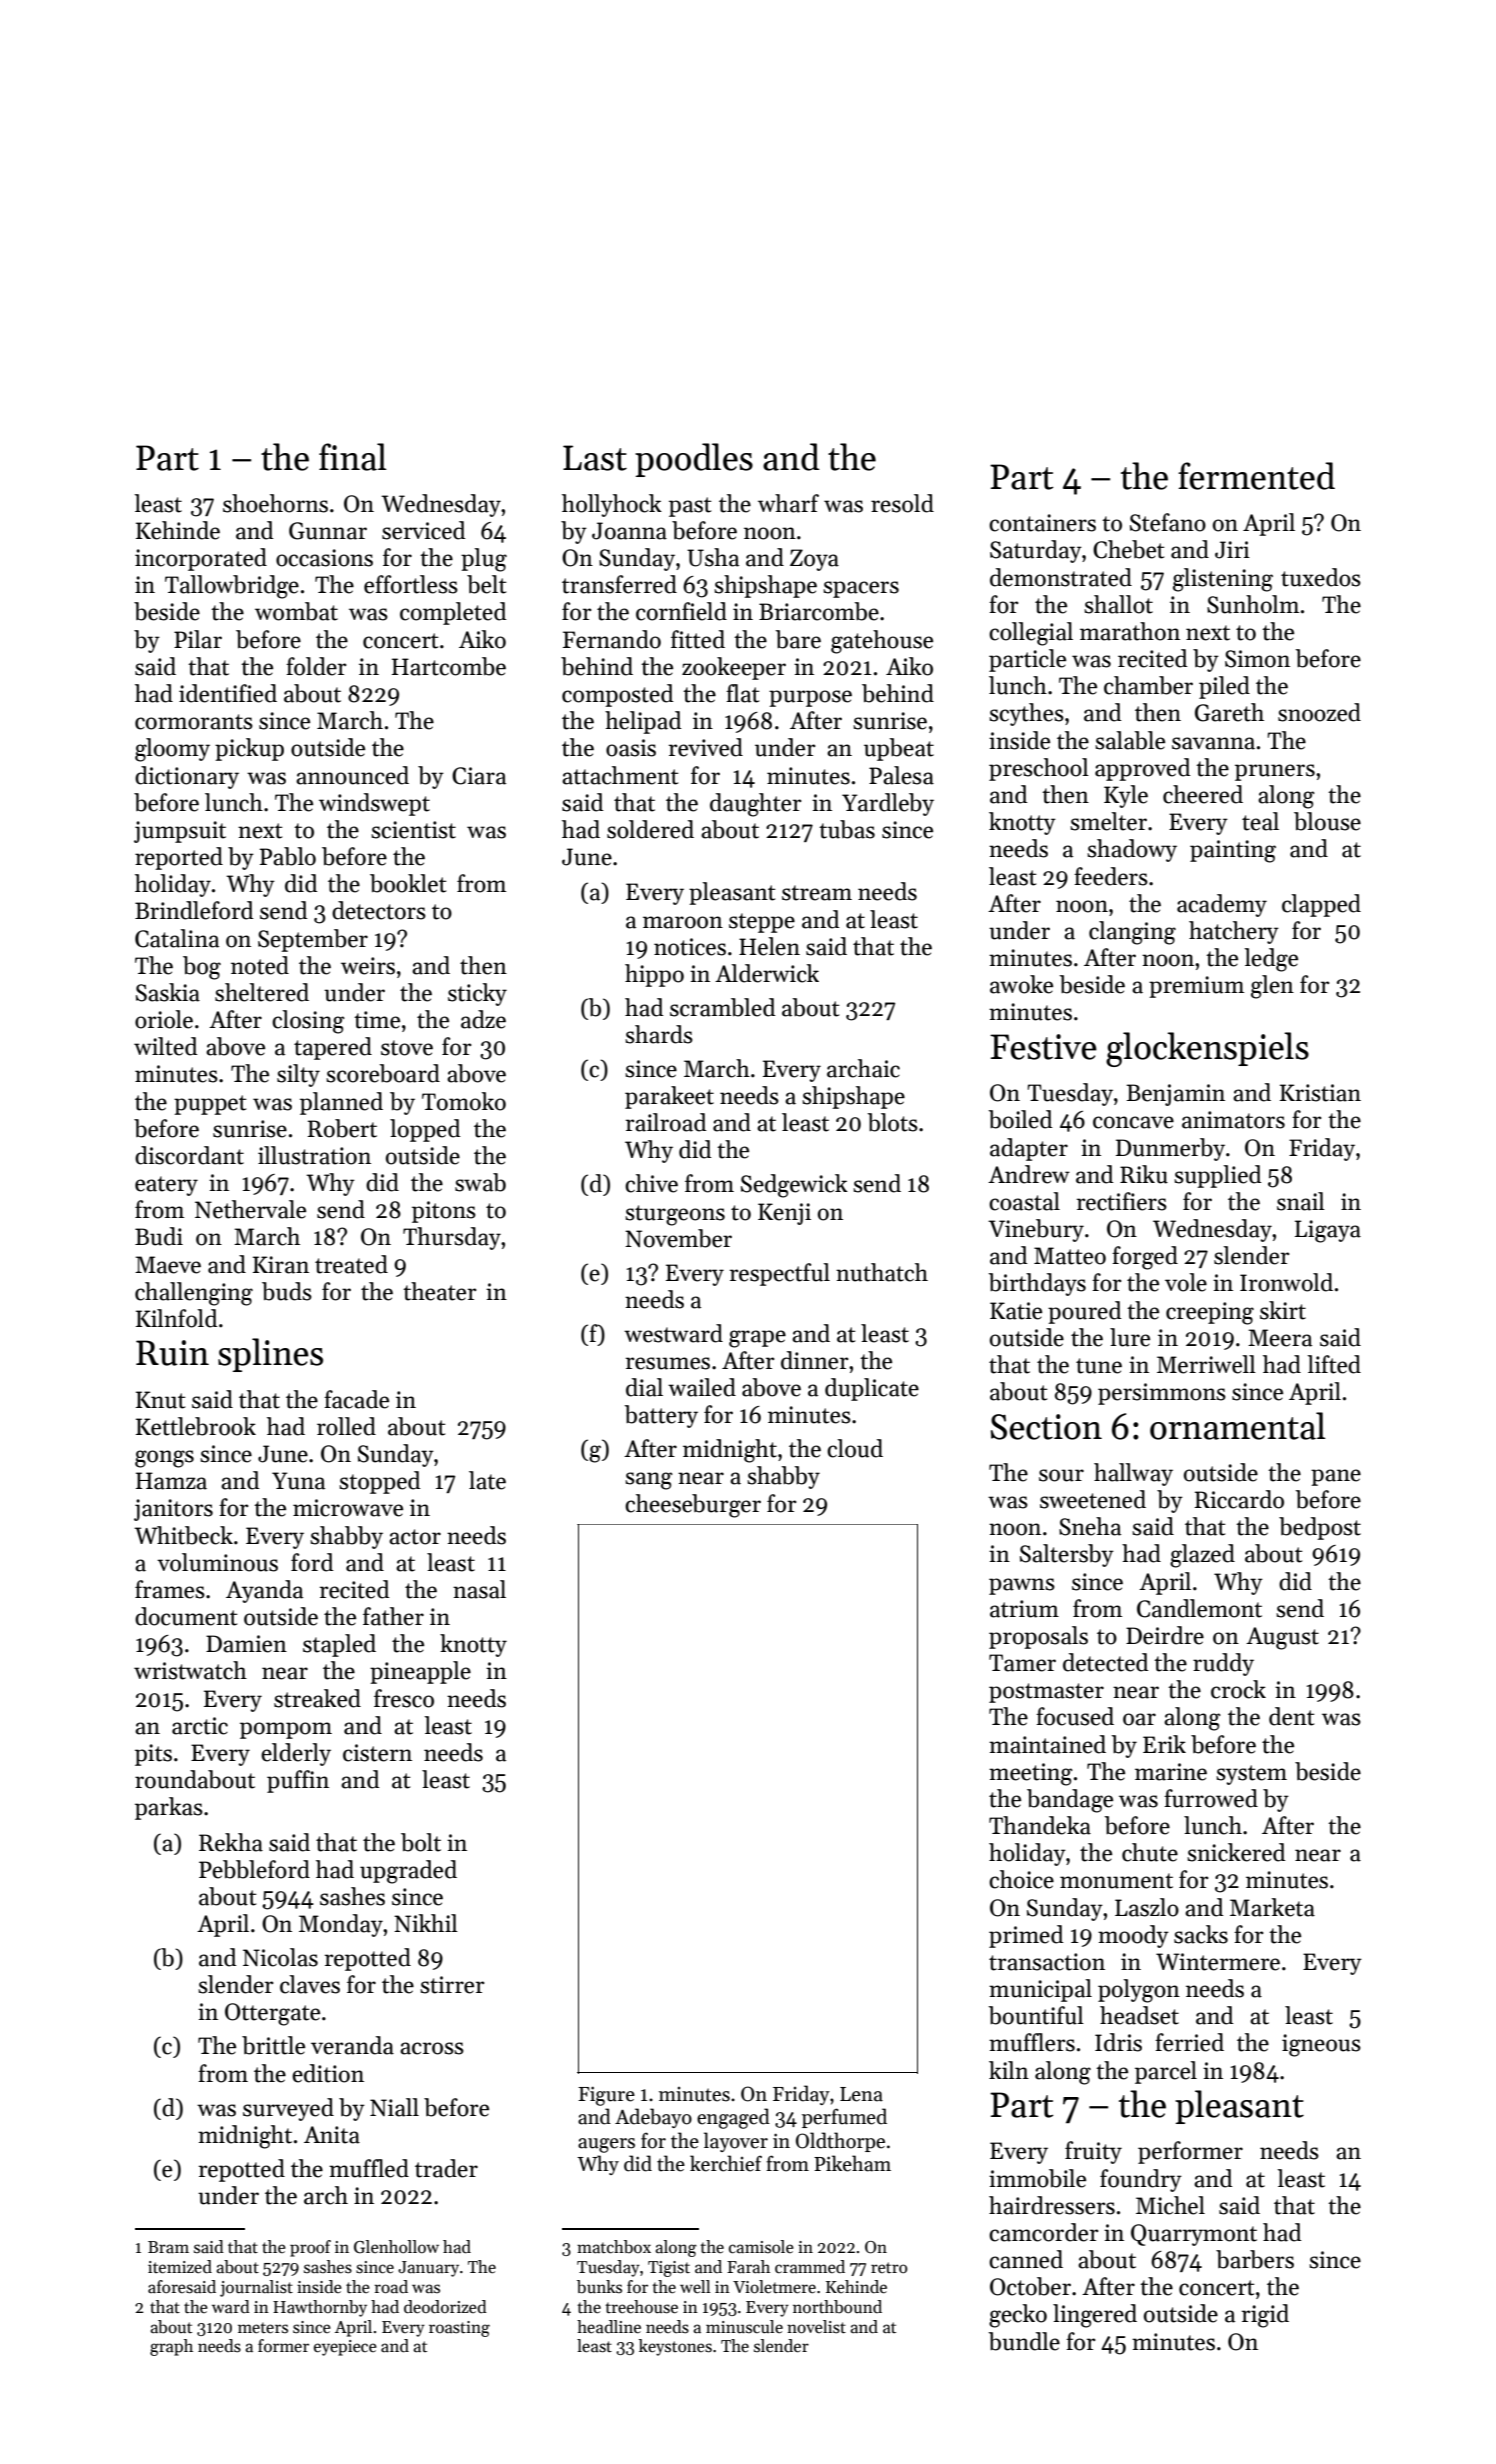 The width and height of the image is (1496, 2464). Describe the element at coordinates (1272, 1907) in the image. I see `Marketa` at that location.
